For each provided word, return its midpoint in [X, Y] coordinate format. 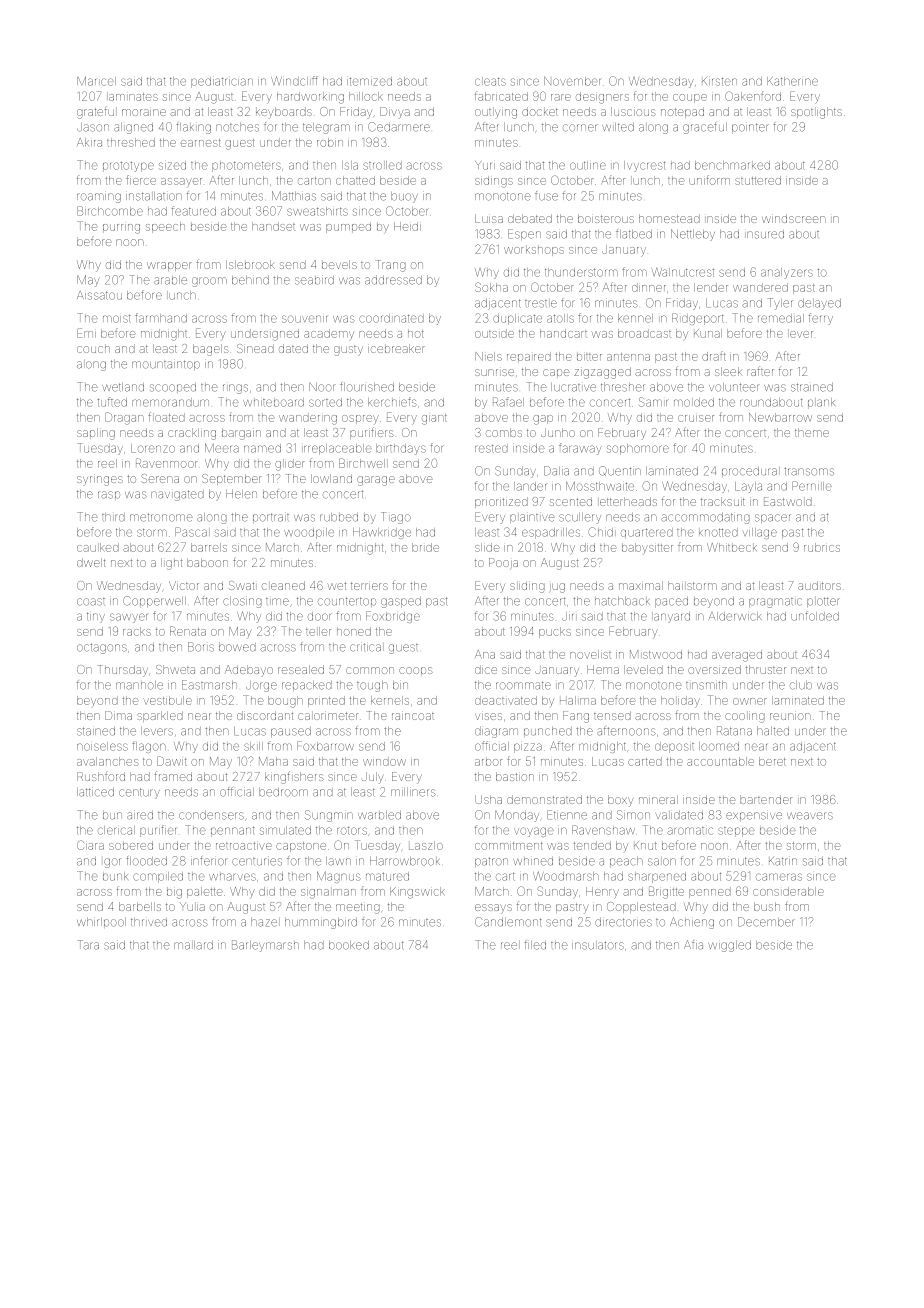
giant [434, 419]
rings [235, 389]
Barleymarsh [265, 946]
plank [821, 402]
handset [273, 226]
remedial [781, 318]
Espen [524, 234]
